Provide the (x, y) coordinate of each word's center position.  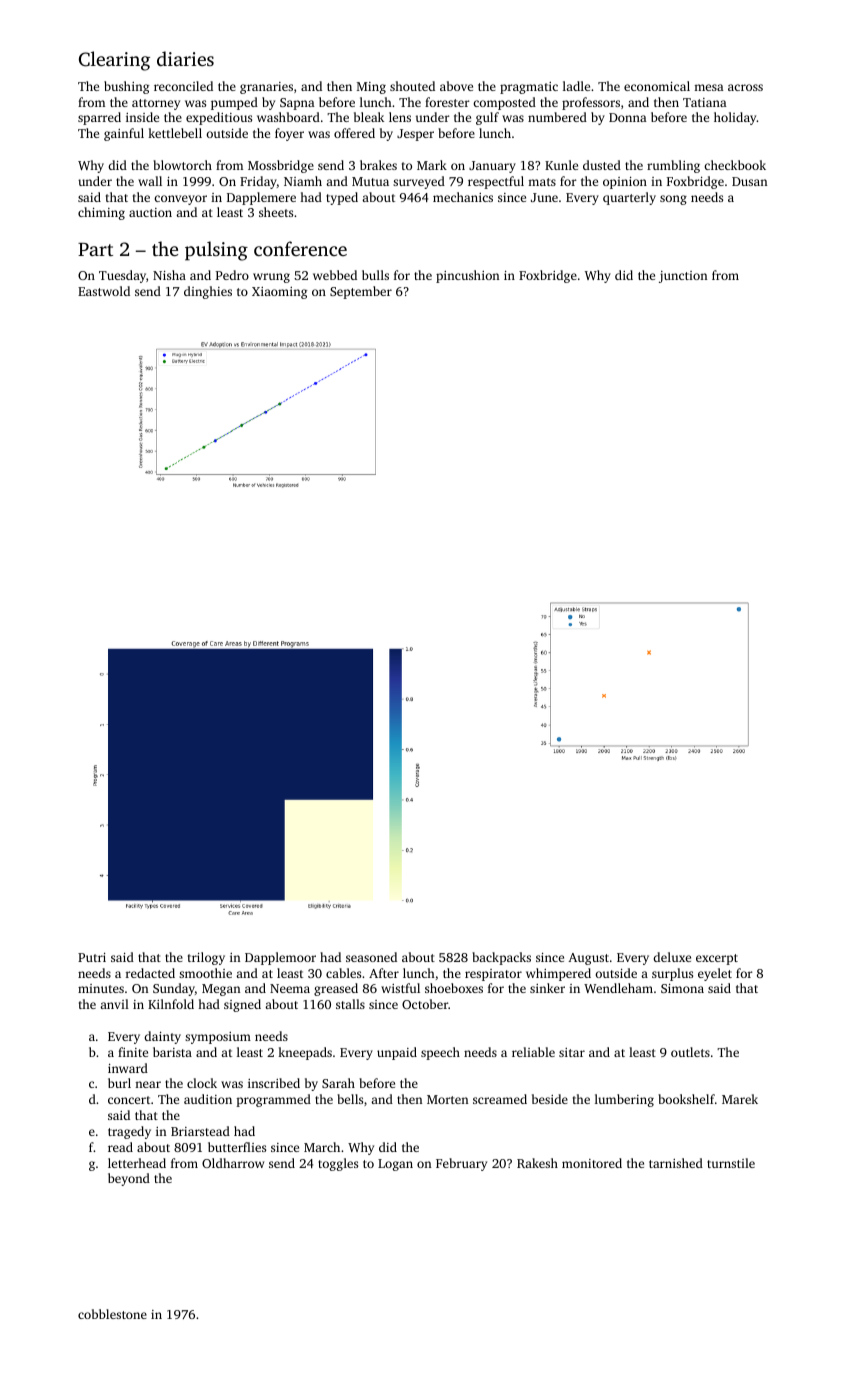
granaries (266, 88)
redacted (150, 973)
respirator (493, 975)
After (384, 973)
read (120, 1147)
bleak (369, 117)
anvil (114, 1004)
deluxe (672, 957)
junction (683, 277)
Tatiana (705, 102)
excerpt (717, 959)
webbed (335, 275)
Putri (92, 957)
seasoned (371, 957)
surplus (672, 974)
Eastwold (104, 291)
